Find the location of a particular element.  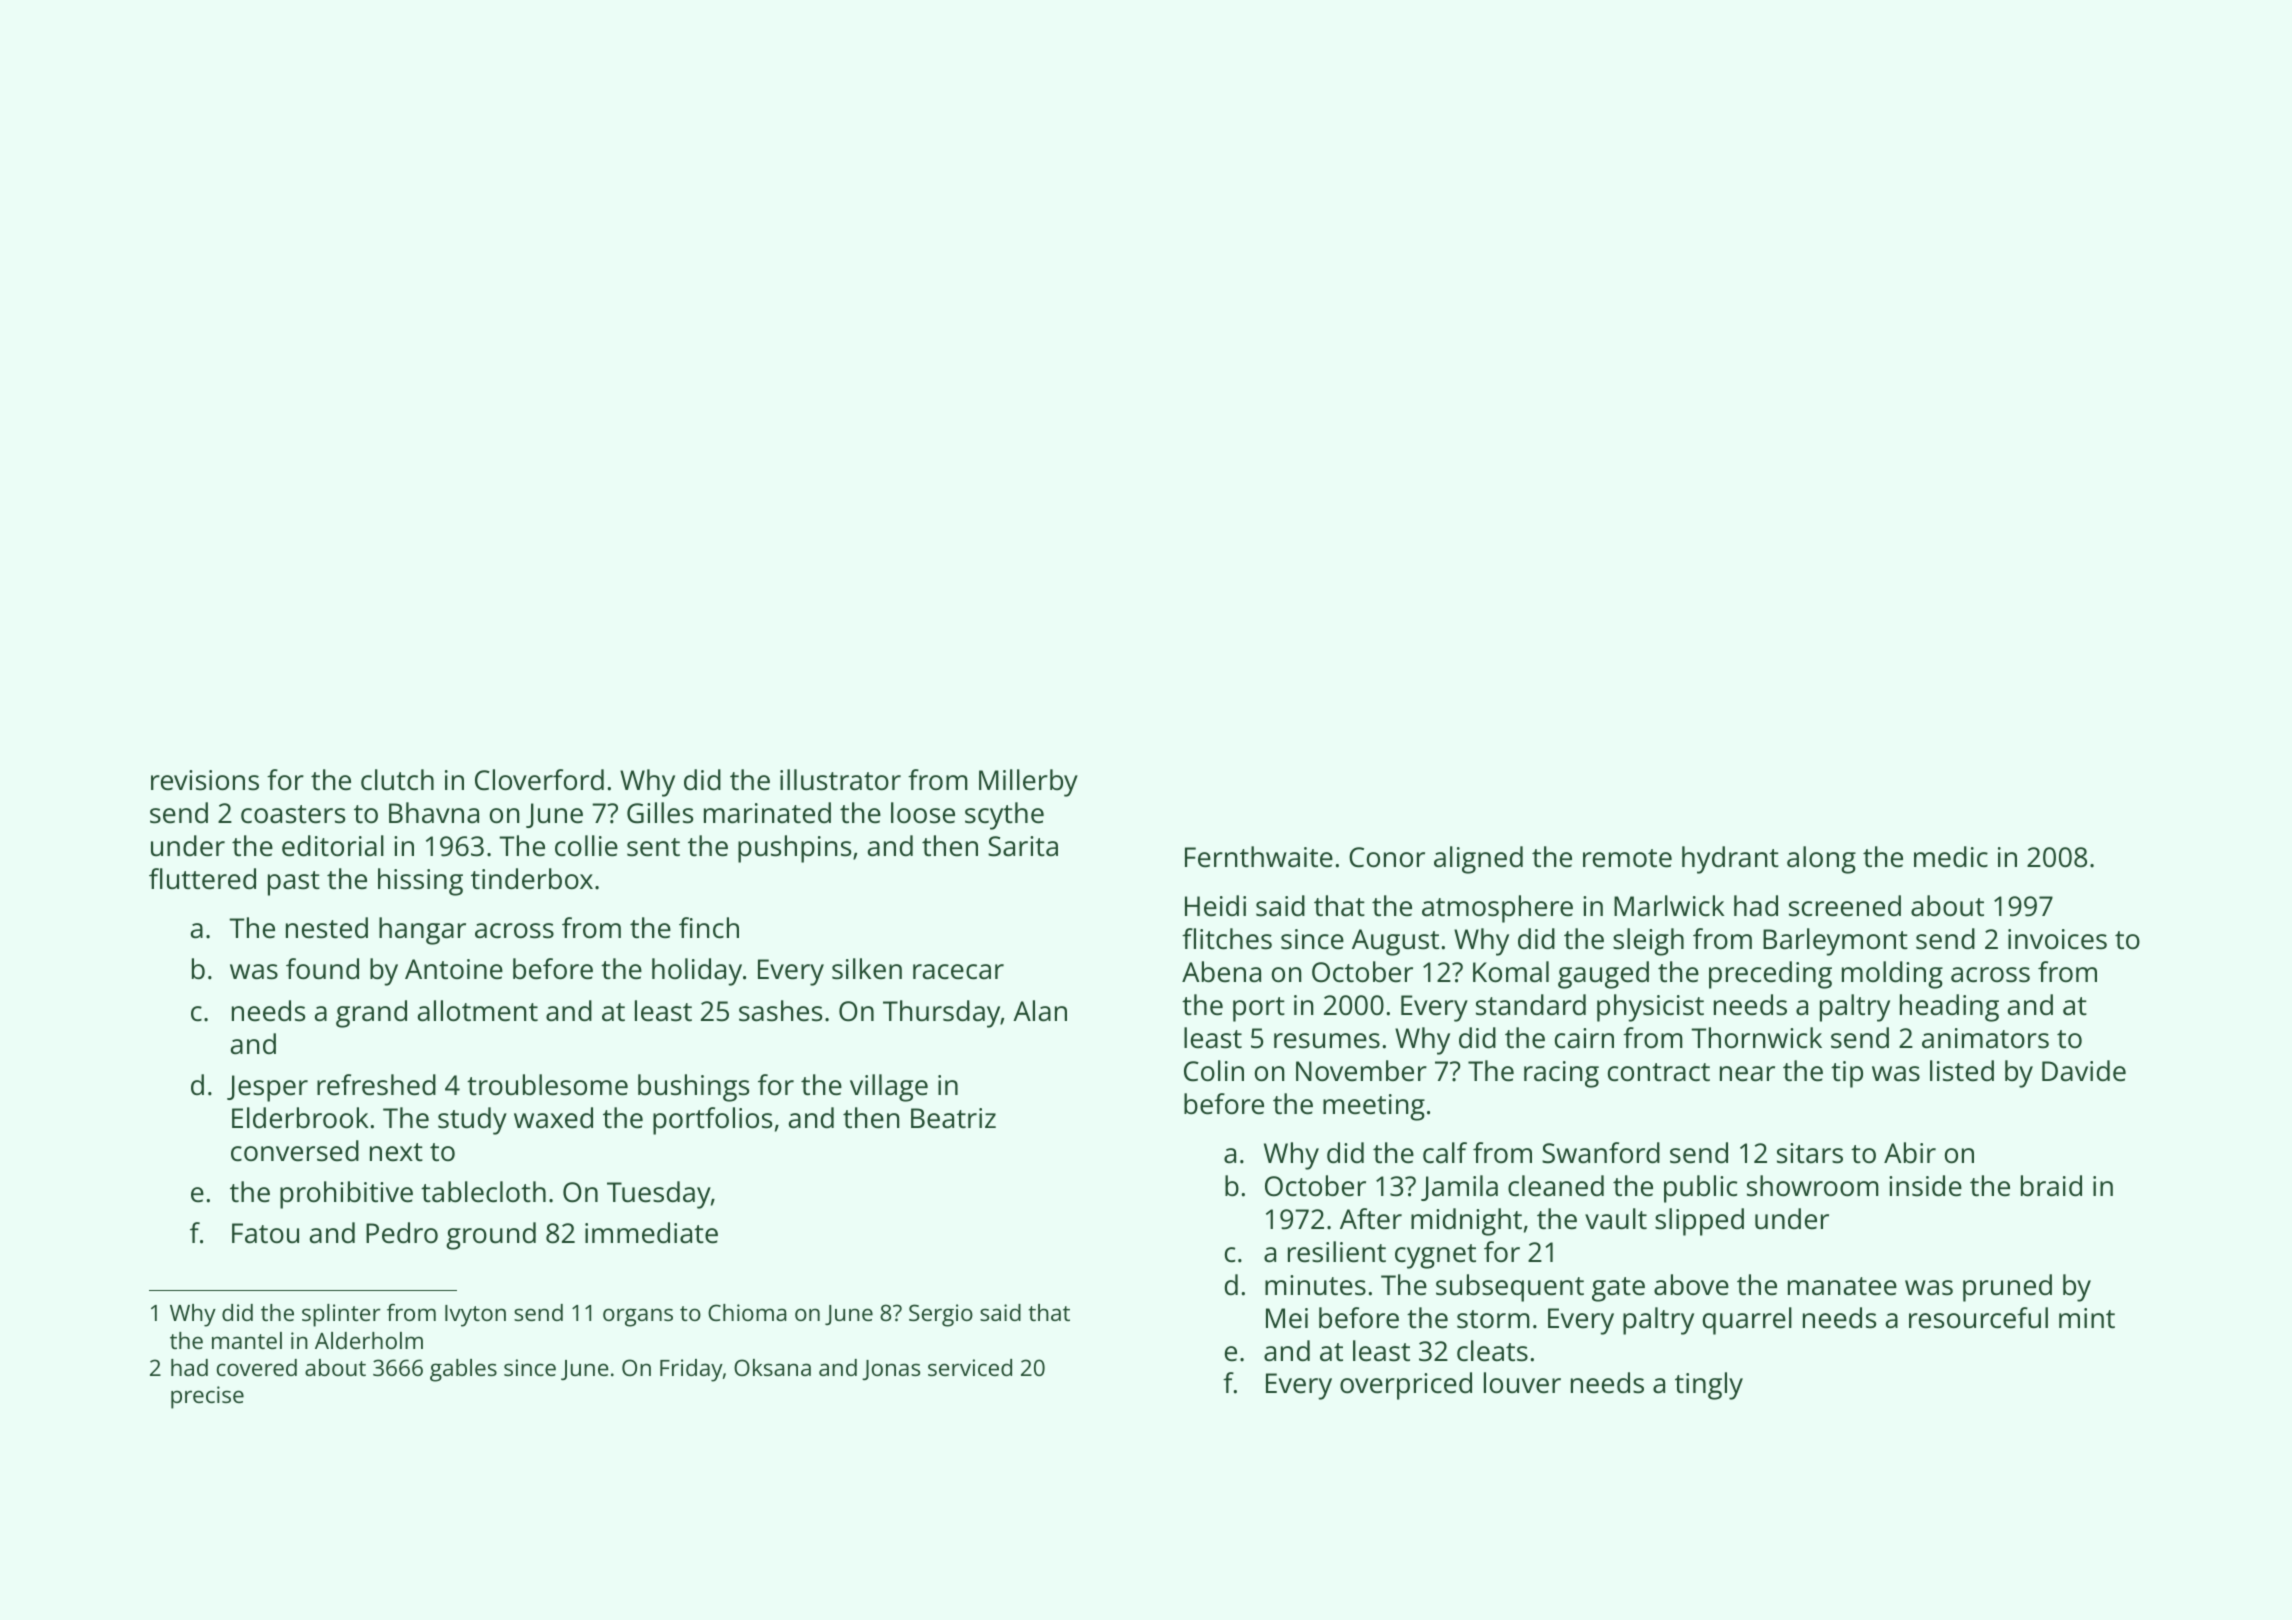

Jesper is located at coordinates (267, 1088).
